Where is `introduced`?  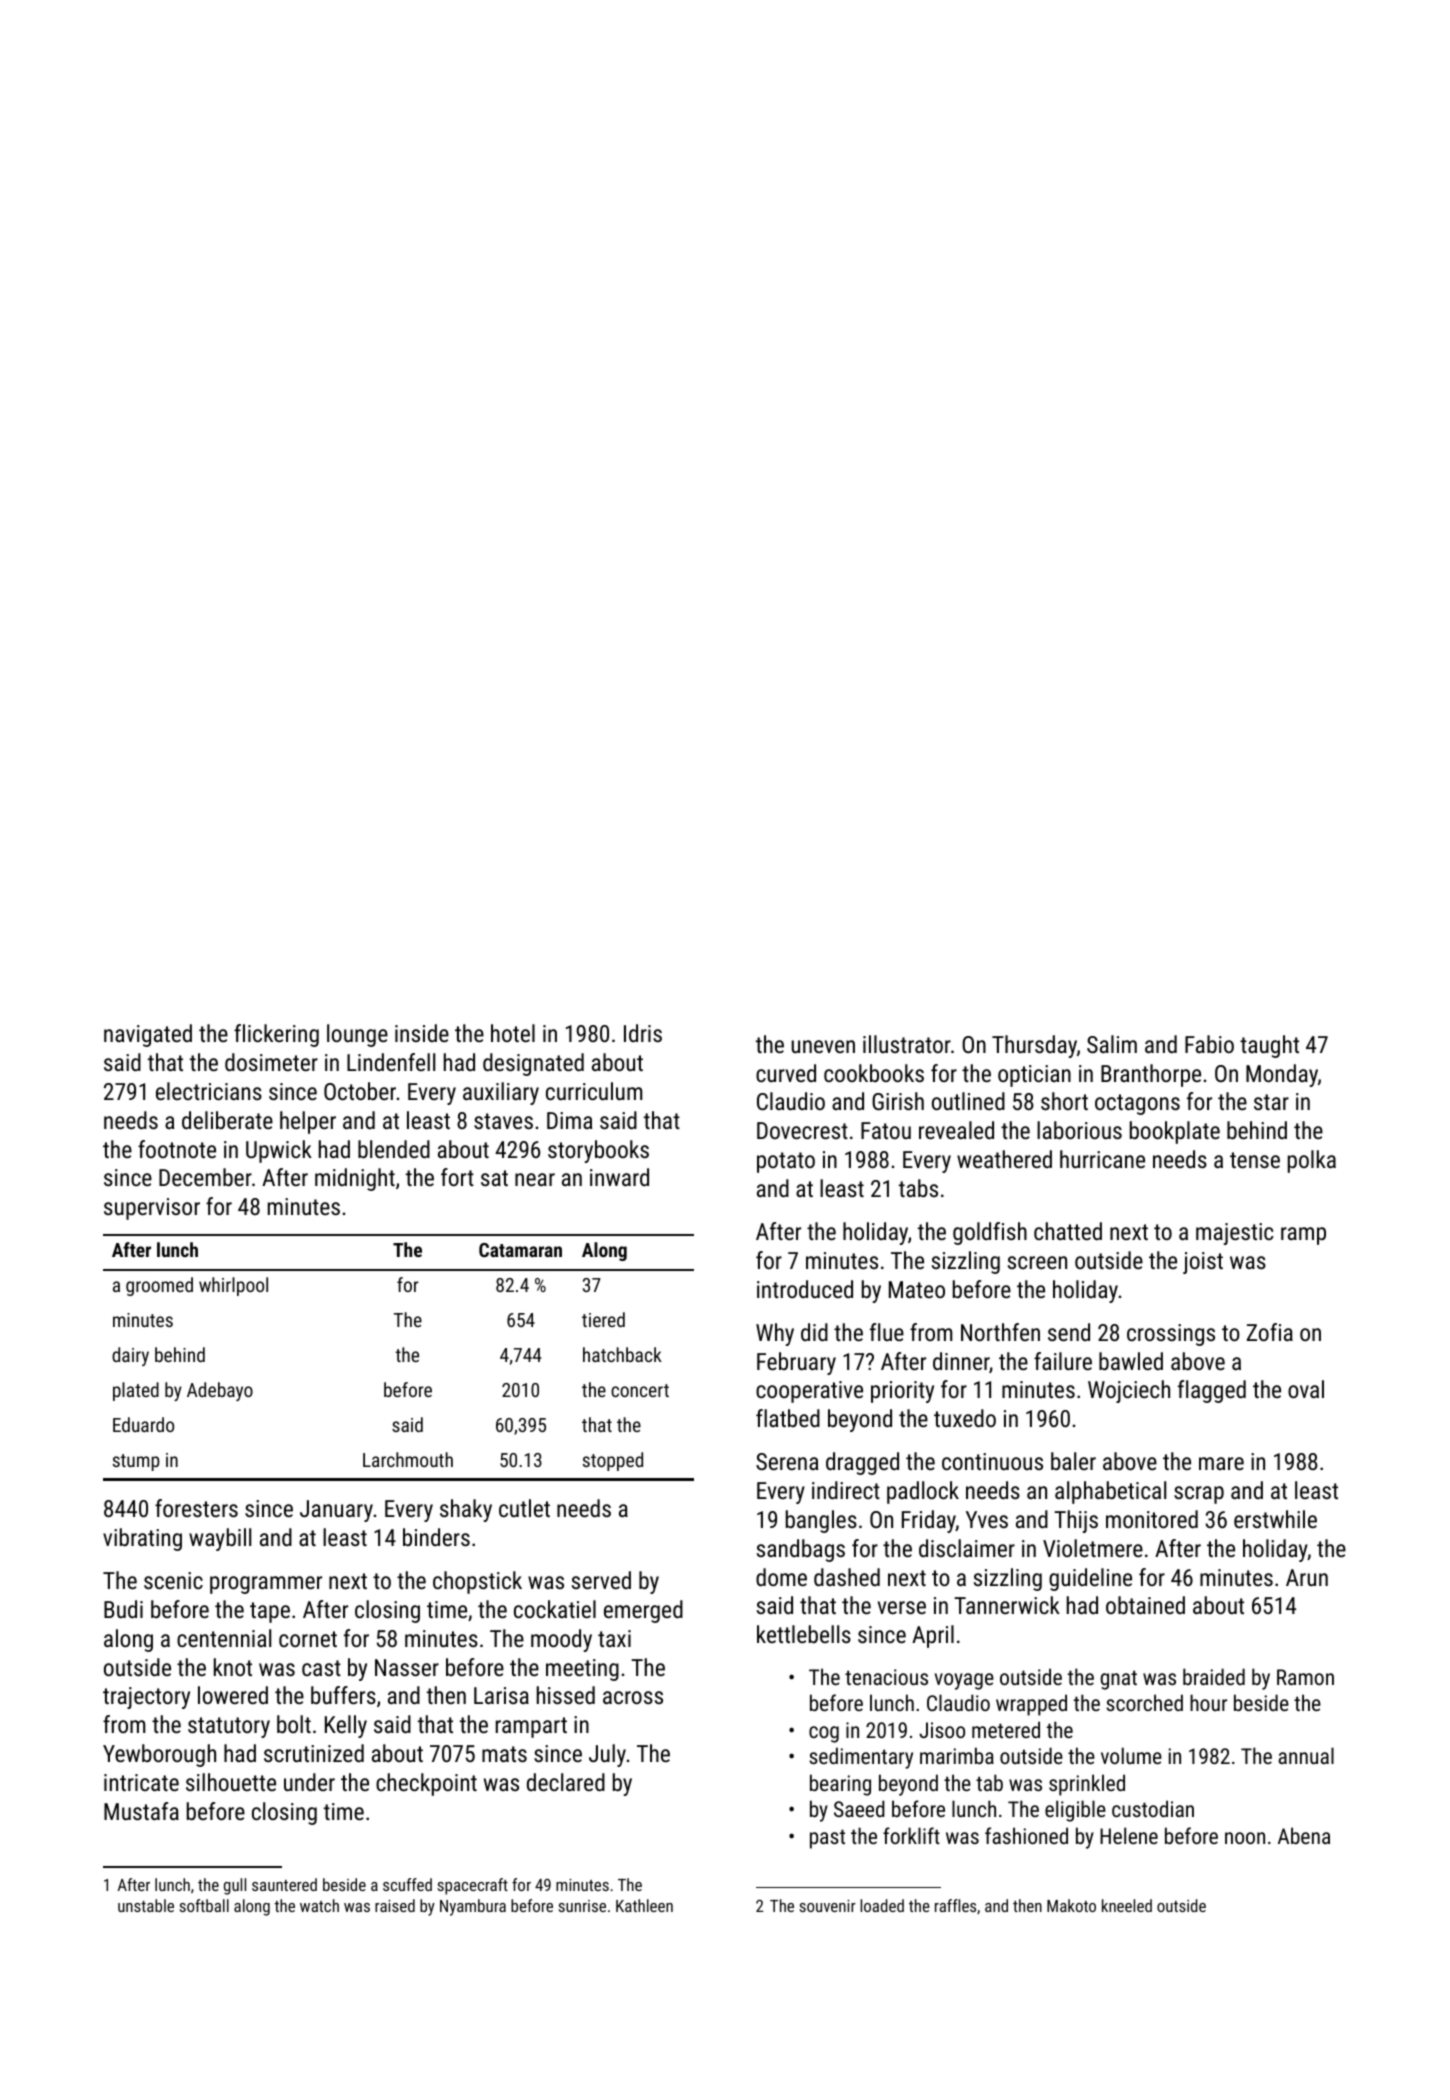
introduced is located at coordinates (805, 1289).
